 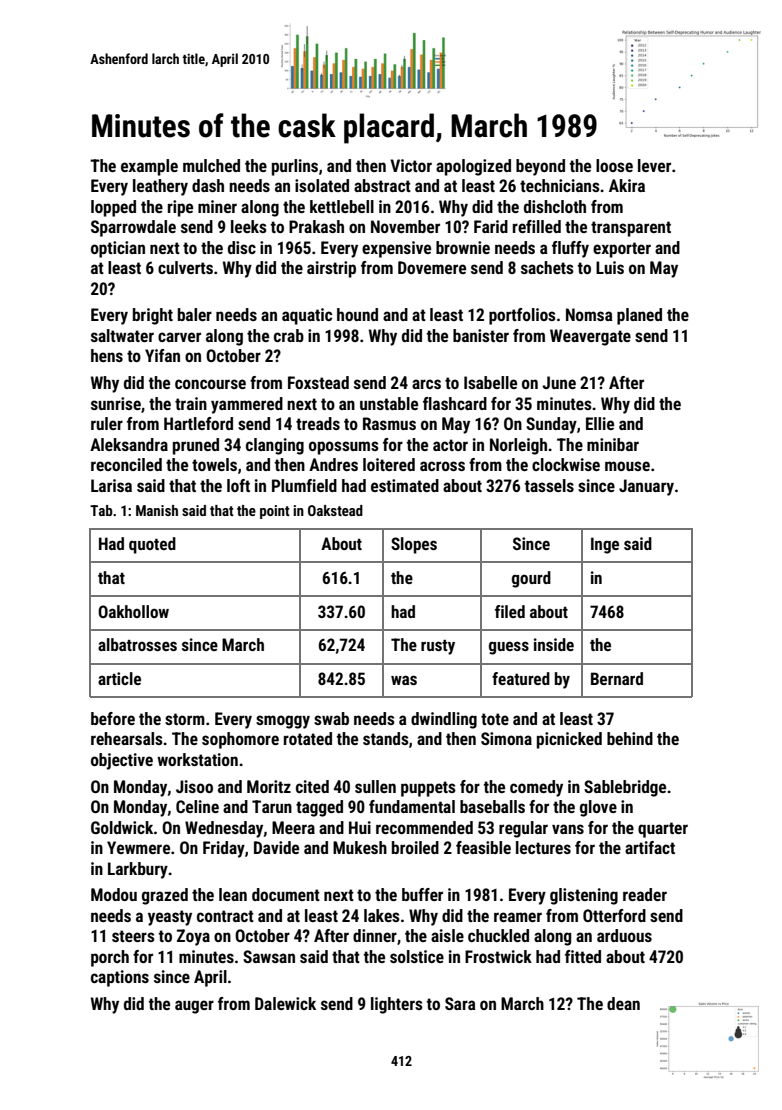 I want to click on storm, so click(x=185, y=719).
